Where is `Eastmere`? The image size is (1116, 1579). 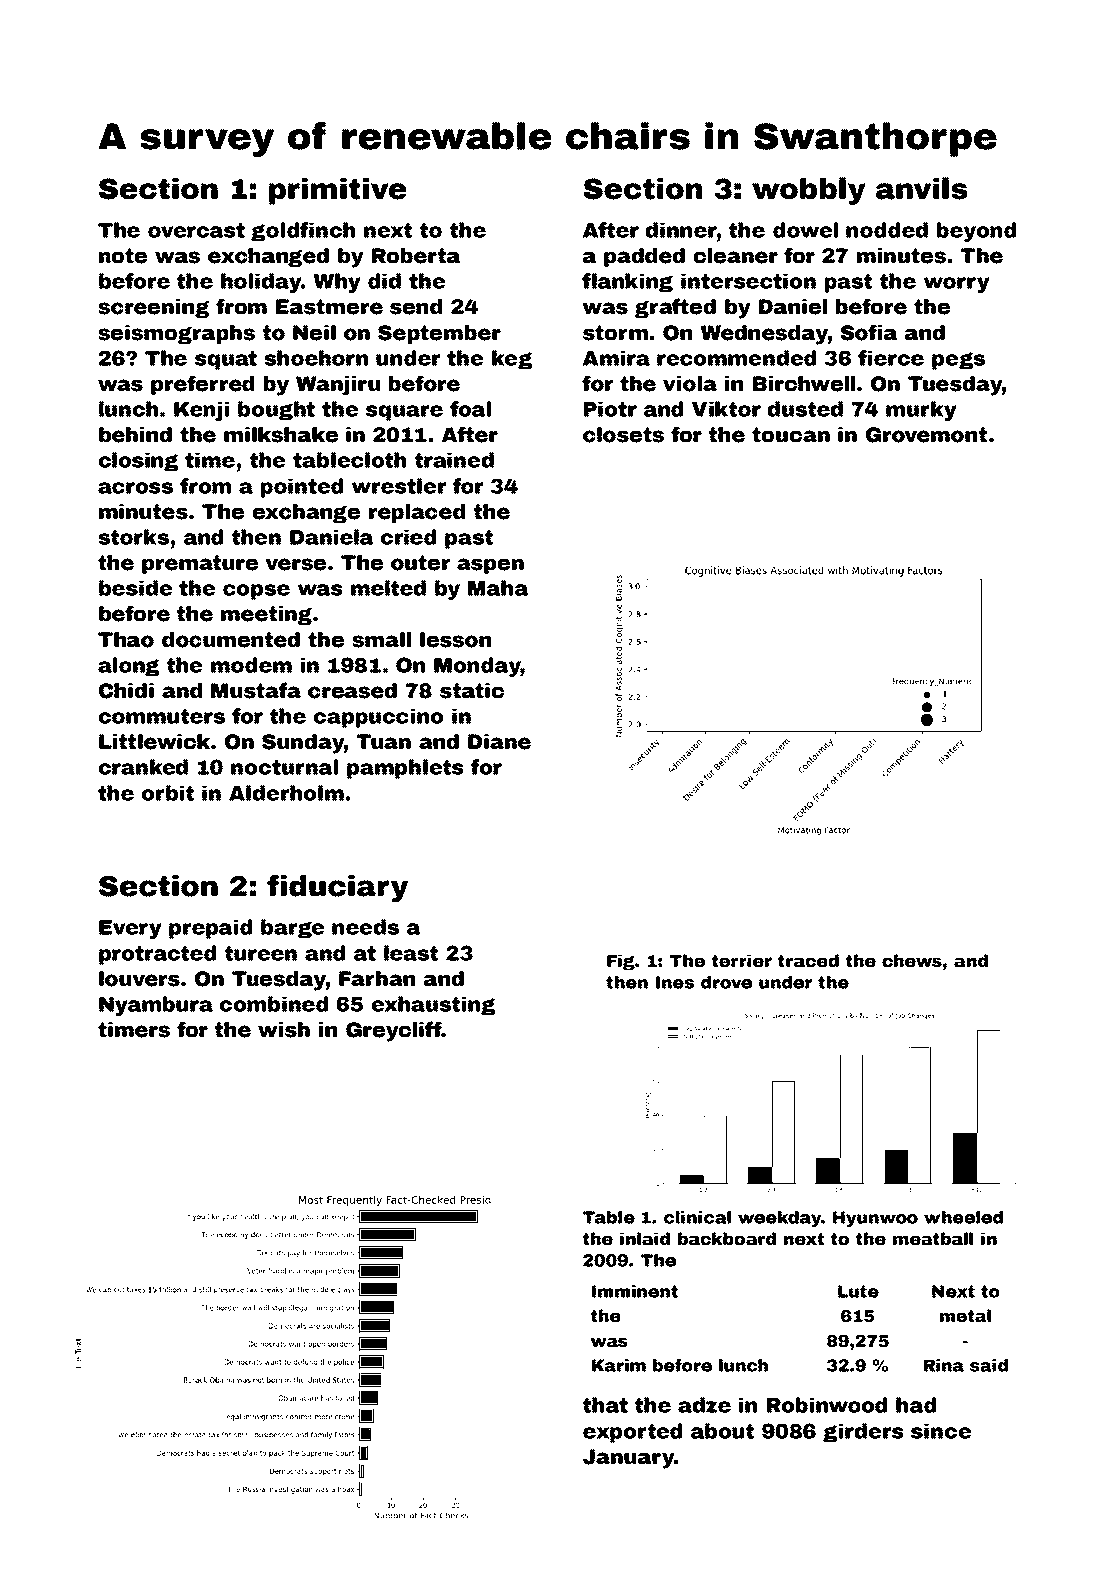 Eastmere is located at coordinates (329, 307).
